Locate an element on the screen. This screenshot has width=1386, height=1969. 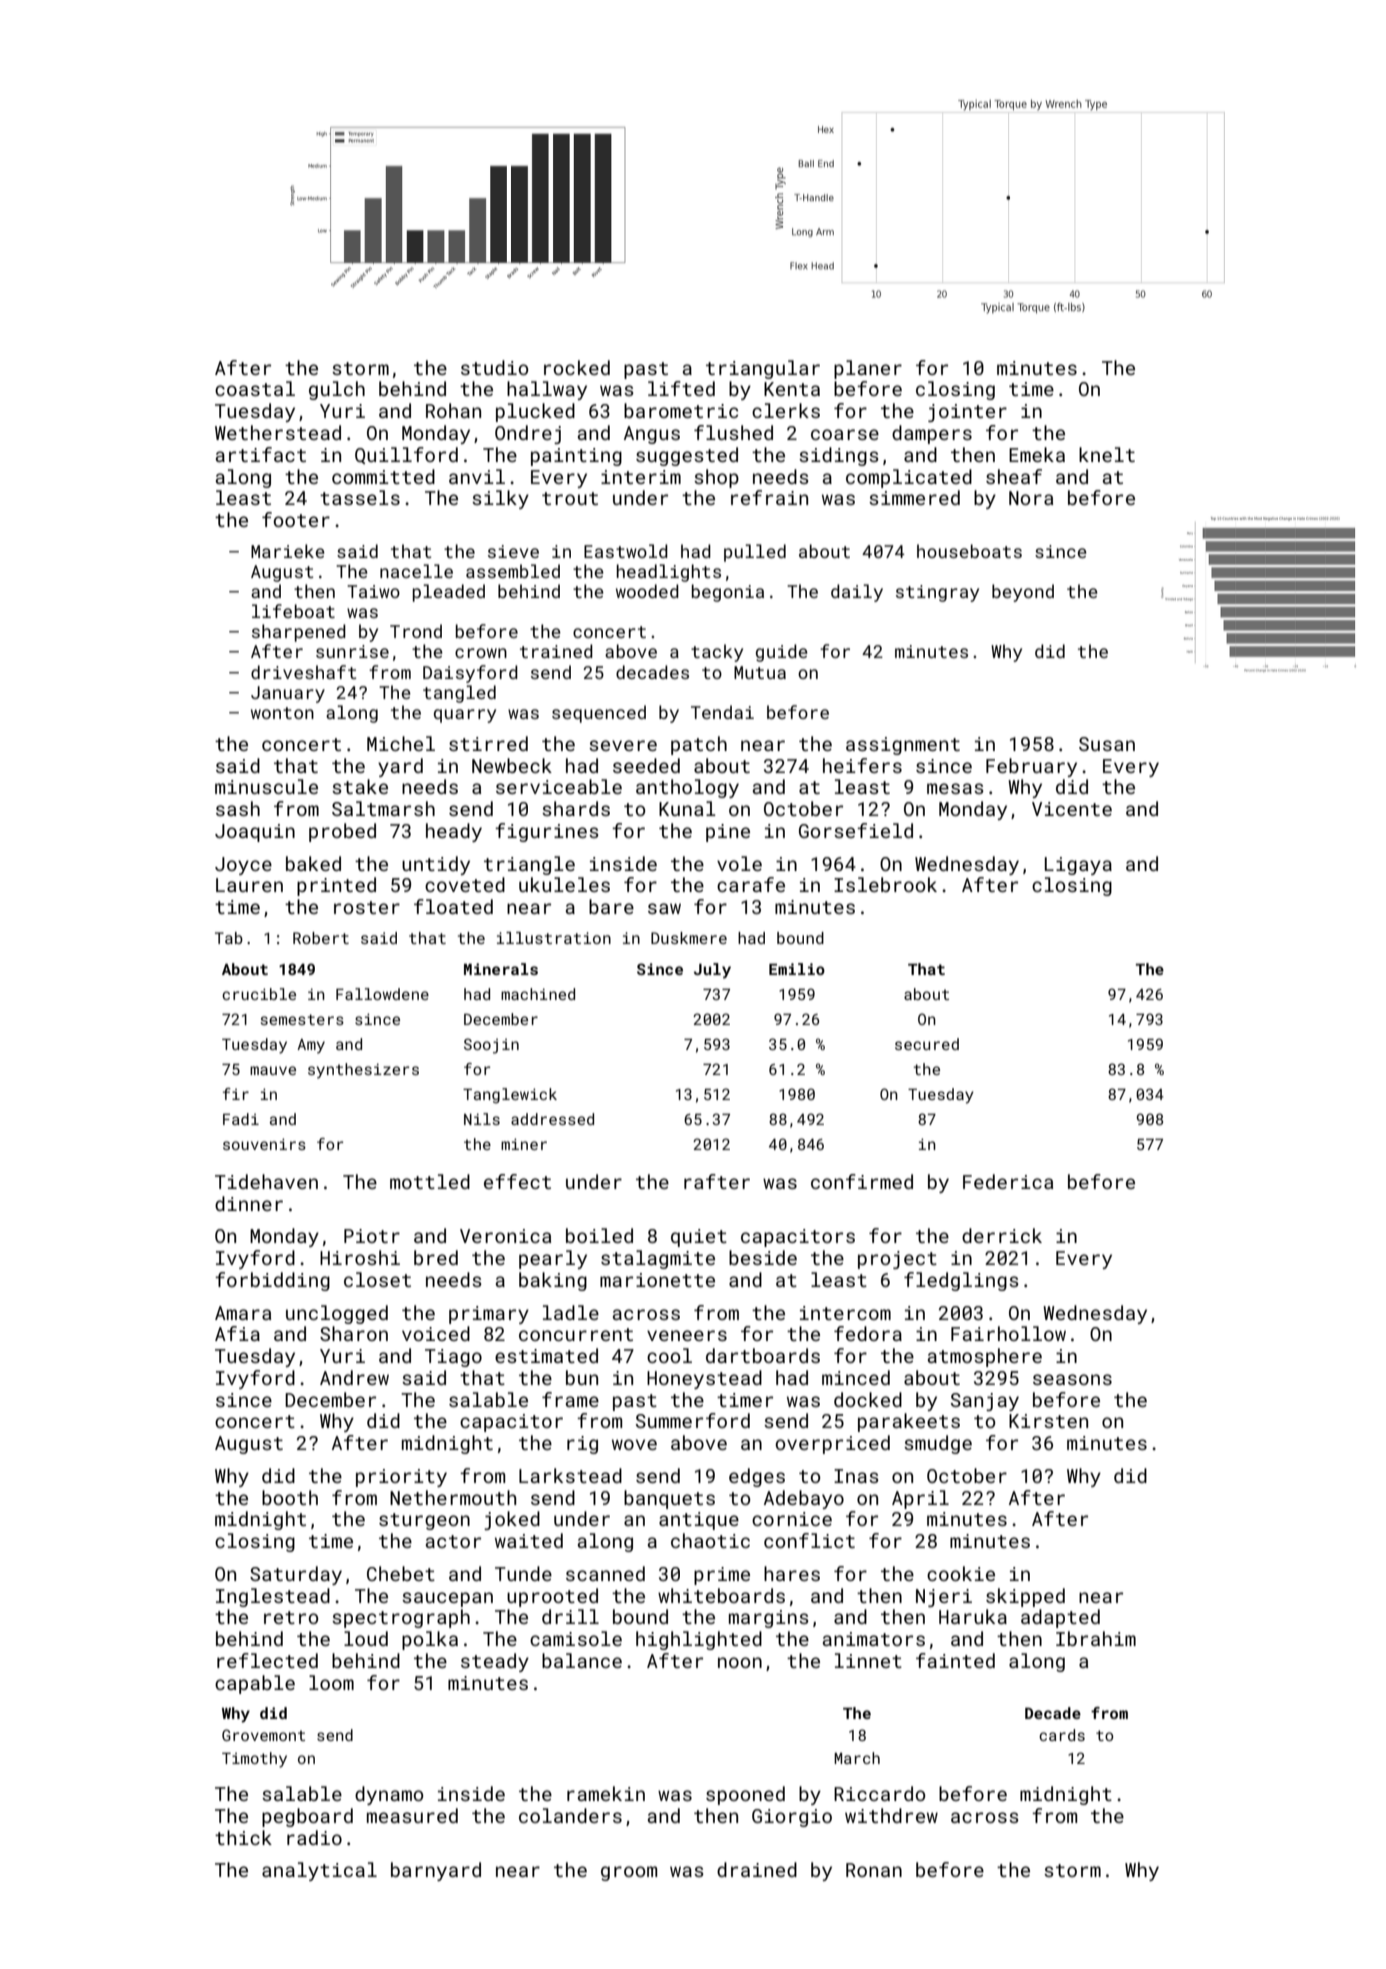
analytical is located at coordinates (319, 1871).
